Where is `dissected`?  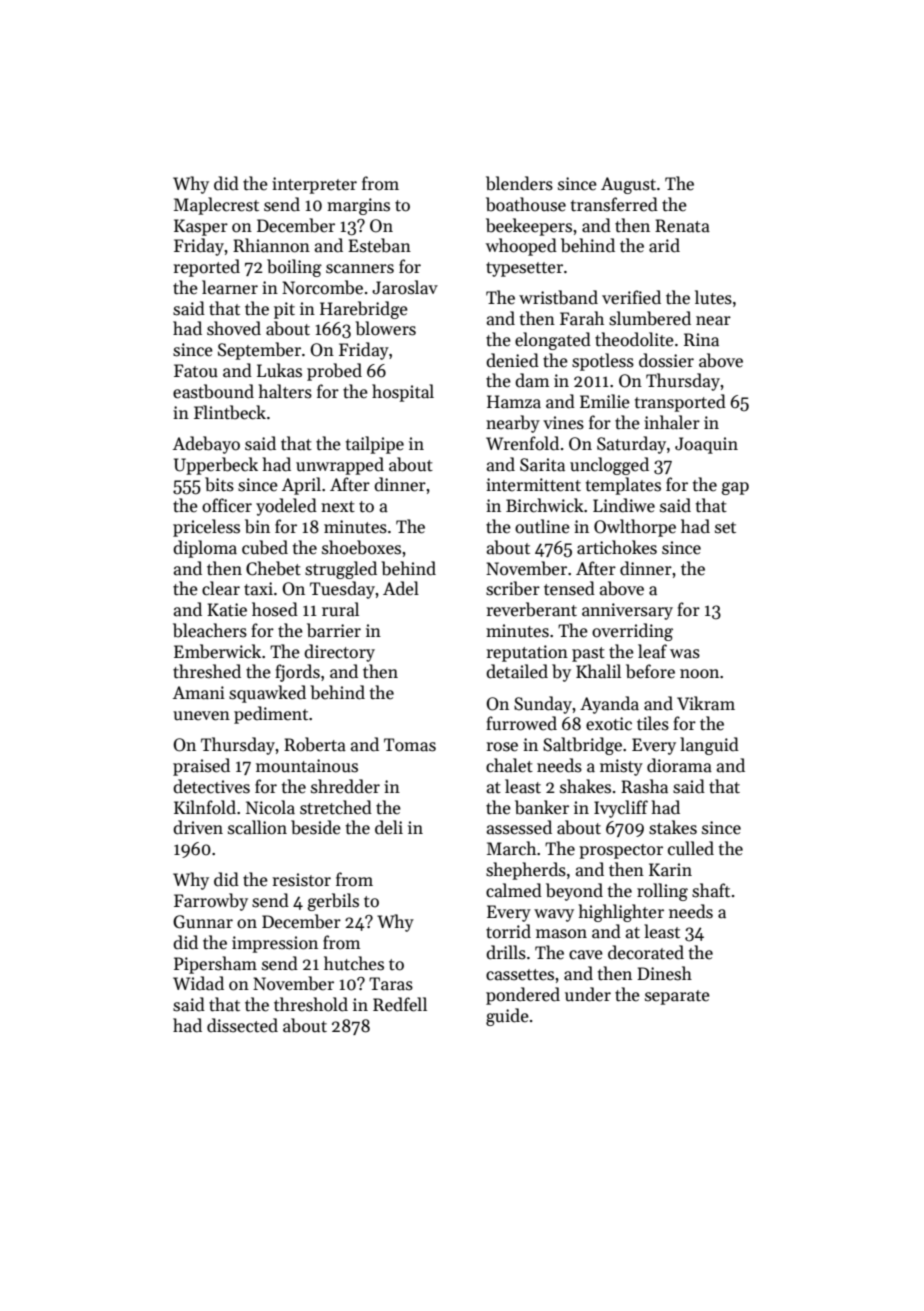 dissected is located at coordinates (242, 1025).
